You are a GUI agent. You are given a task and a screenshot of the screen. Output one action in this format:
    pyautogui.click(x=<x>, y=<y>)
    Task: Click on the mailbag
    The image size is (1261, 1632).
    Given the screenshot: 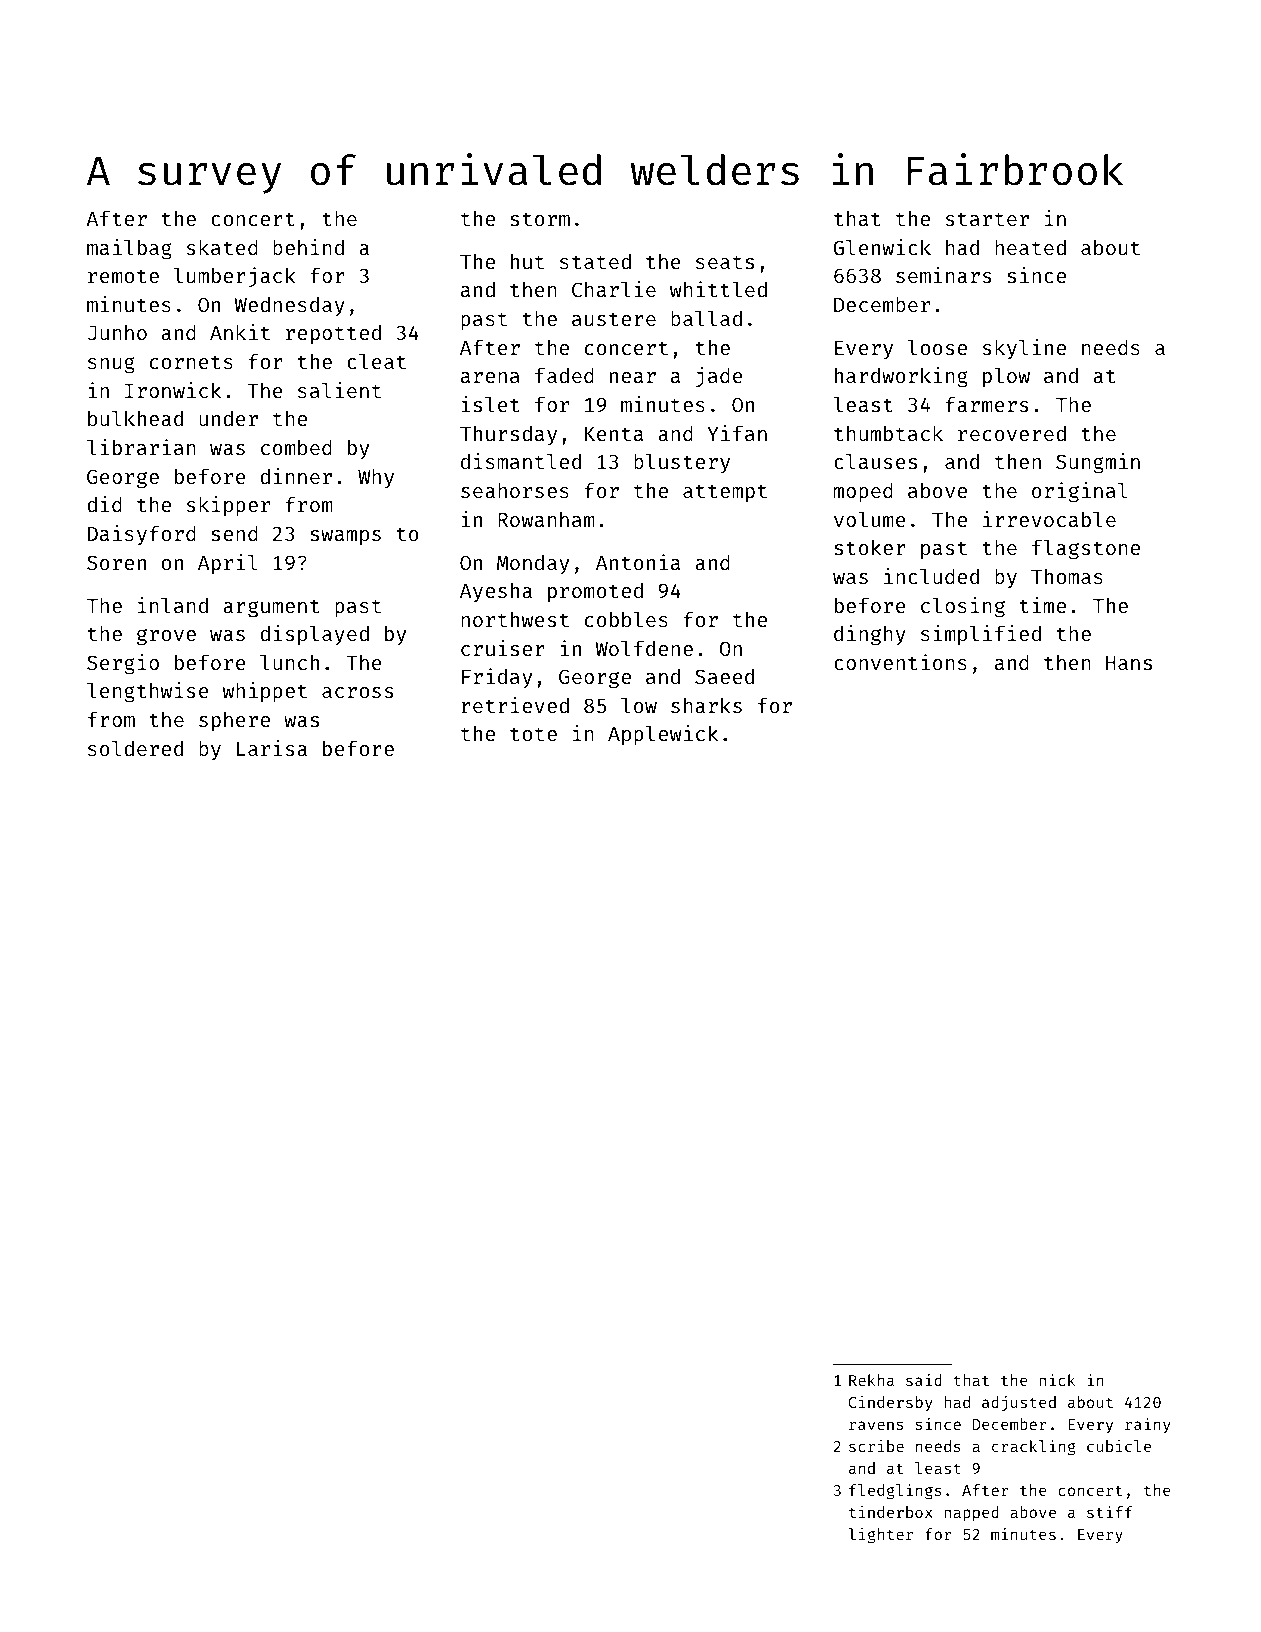 What is the action you would take?
    pyautogui.click(x=129, y=249)
